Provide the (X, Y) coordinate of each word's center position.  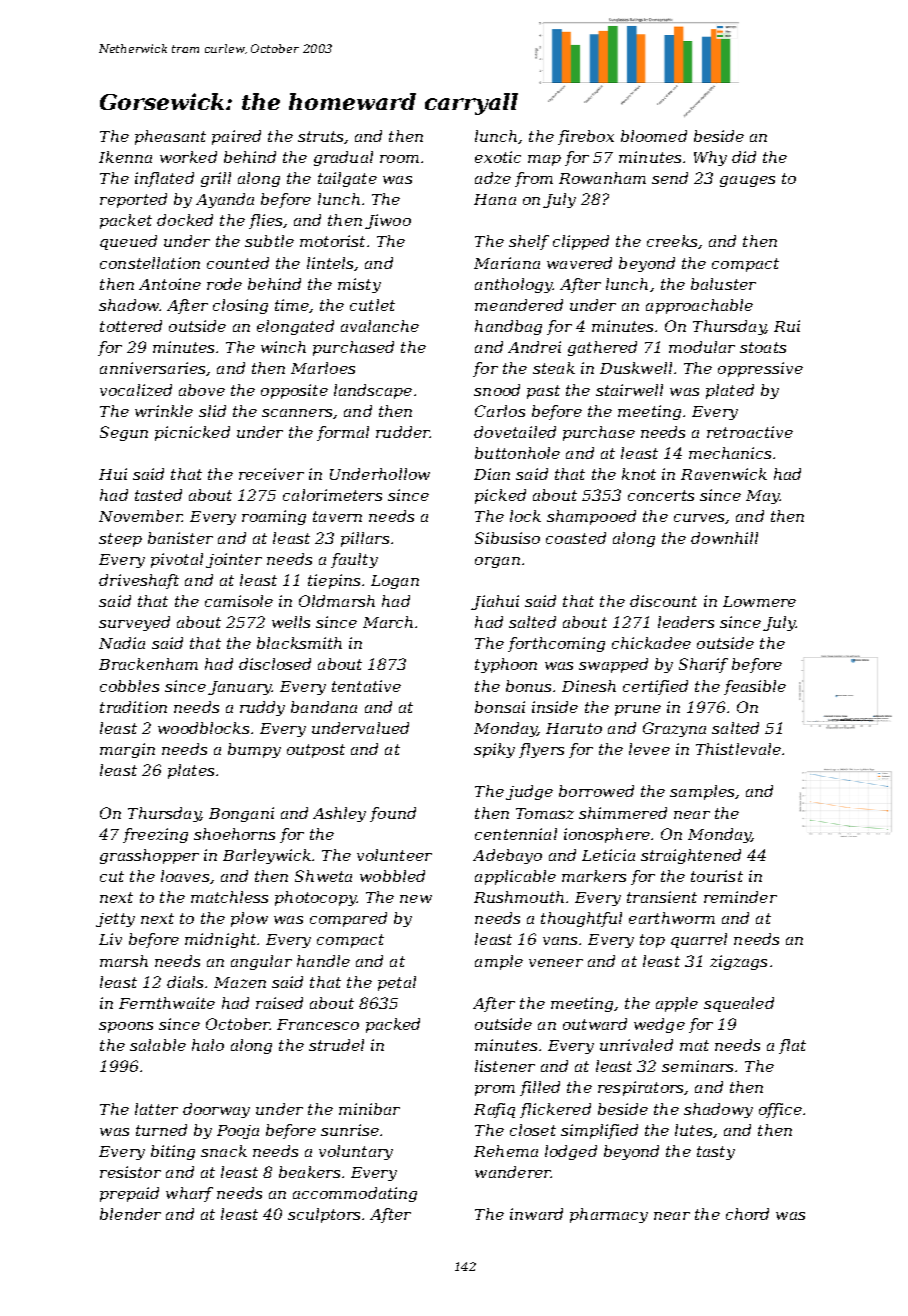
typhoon (506, 665)
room (399, 159)
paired (236, 137)
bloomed (654, 136)
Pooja (238, 1132)
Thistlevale (738, 749)
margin (127, 750)
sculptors (324, 1215)
